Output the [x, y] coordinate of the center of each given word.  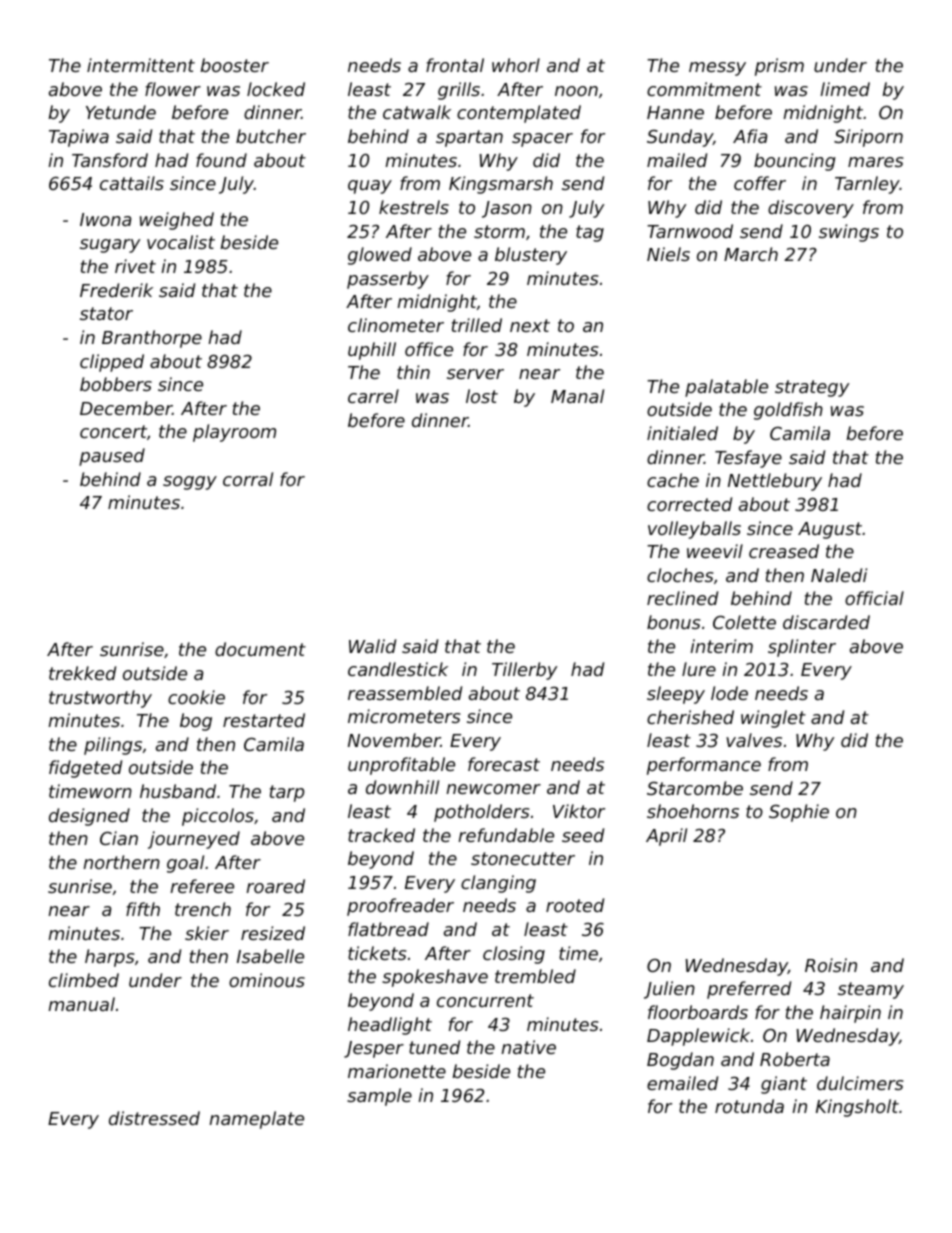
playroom [234, 433]
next [530, 325]
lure [699, 669]
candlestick [398, 669]
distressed [154, 1118]
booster [235, 65]
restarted [264, 720]
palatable [726, 388]
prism [779, 67]
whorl [516, 65]
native [528, 1047]
